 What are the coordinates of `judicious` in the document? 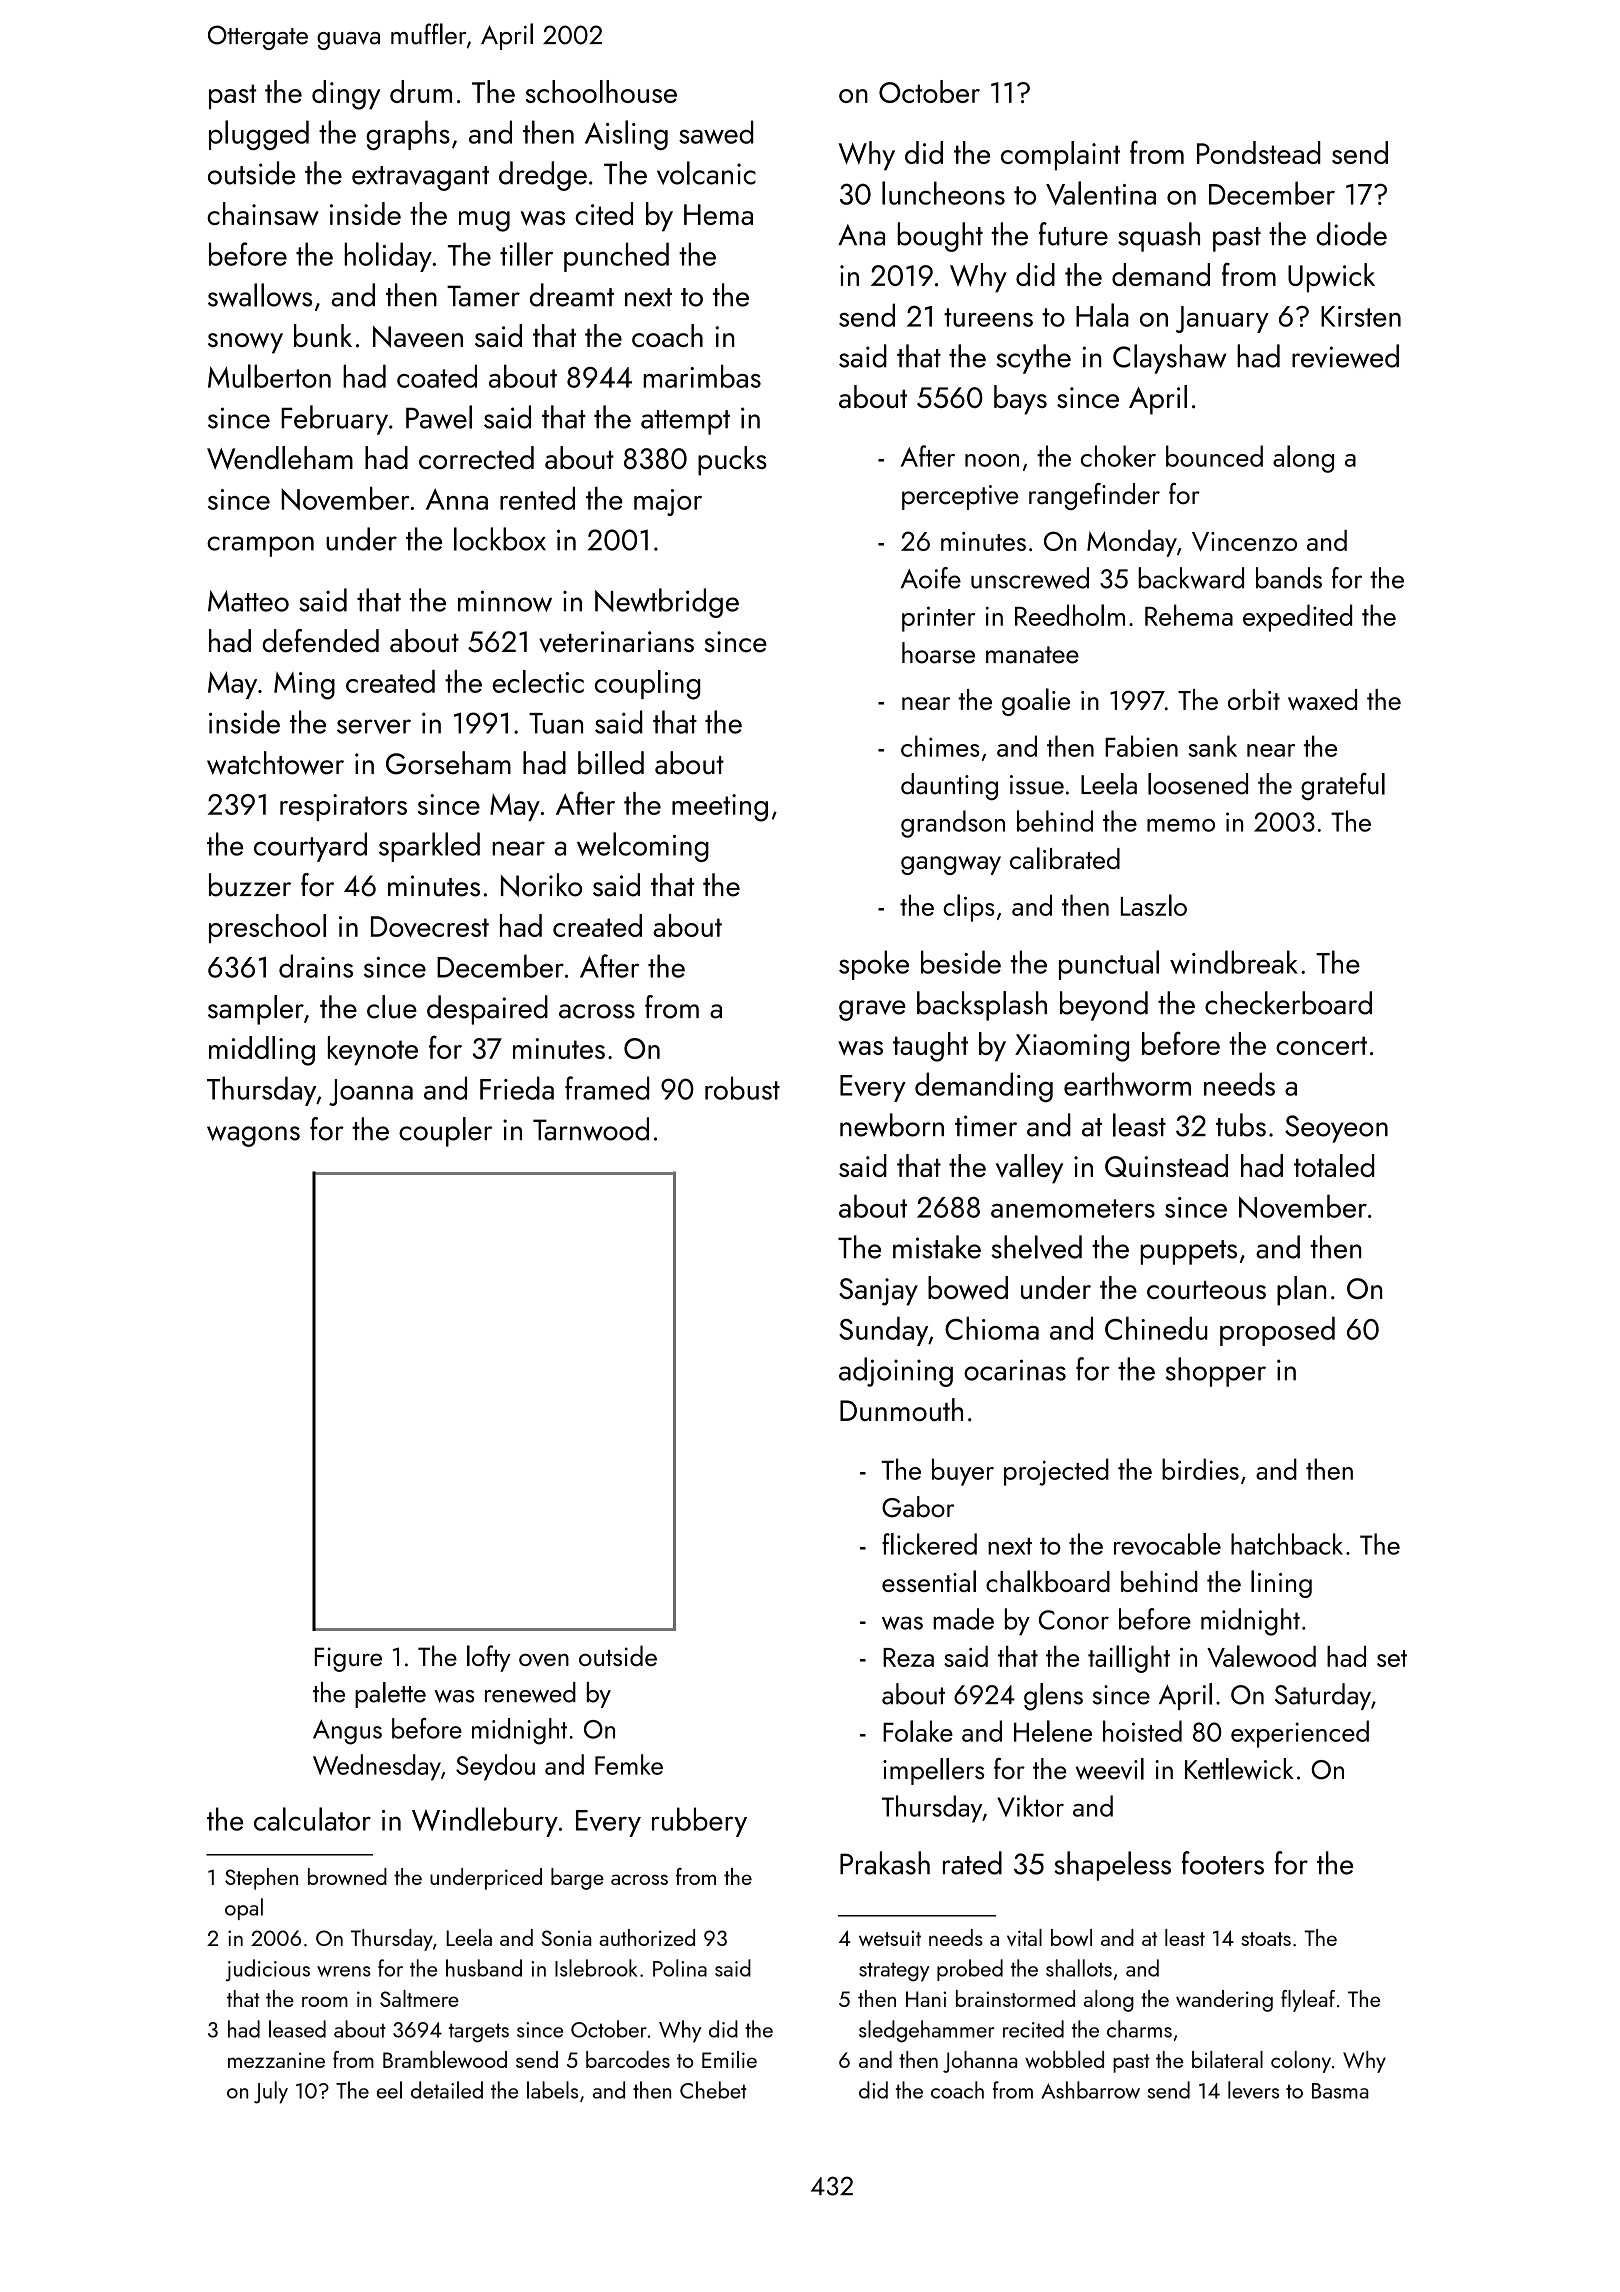 It's located at (267, 1970).
